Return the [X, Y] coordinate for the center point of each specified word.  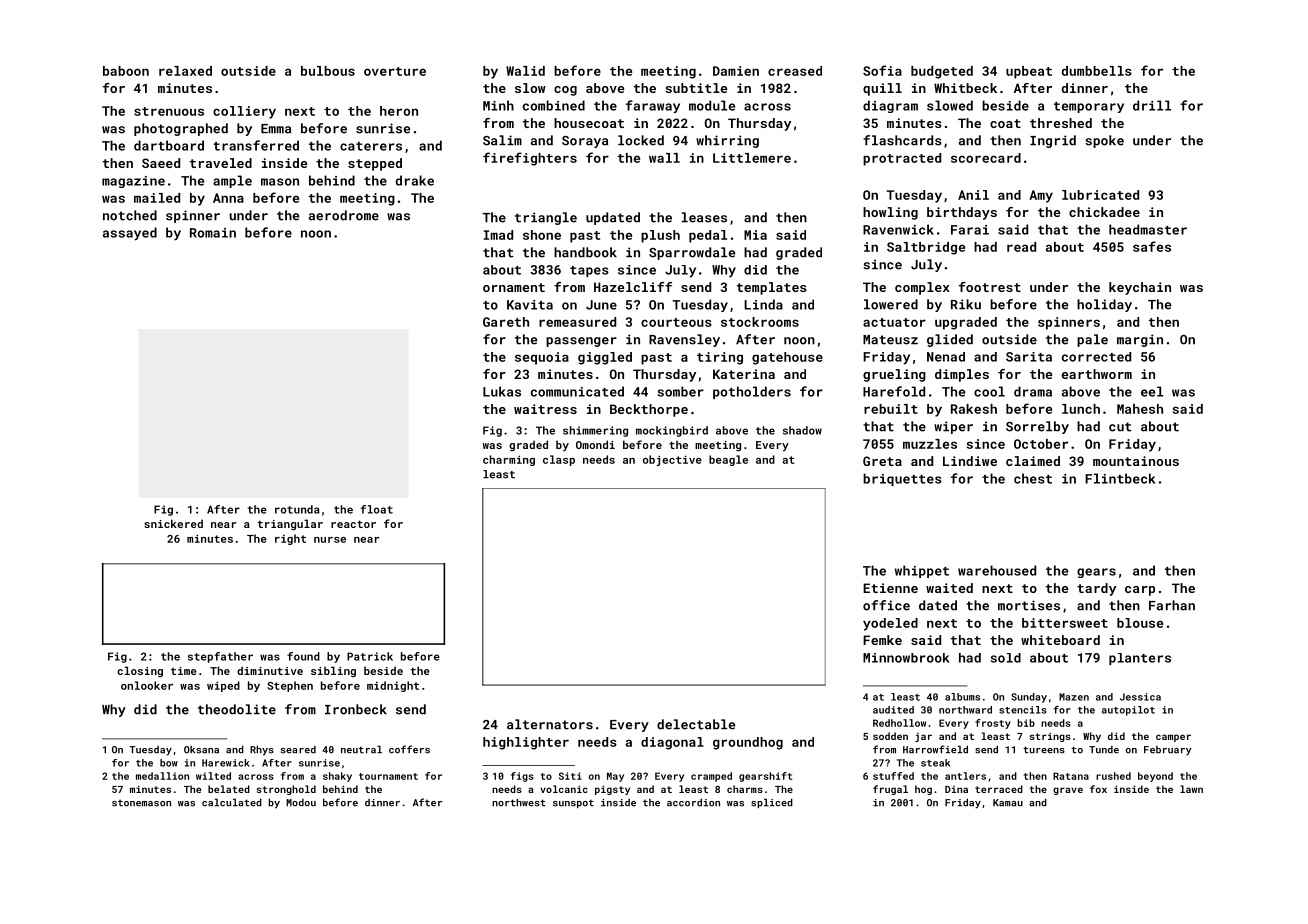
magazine [133, 182]
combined [554, 105]
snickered [173, 523]
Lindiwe [970, 461]
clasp [559, 460]
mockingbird [672, 431]
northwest [519, 802]
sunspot [573, 804]
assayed [130, 234]
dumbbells [1096, 71]
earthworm [1096, 374]
